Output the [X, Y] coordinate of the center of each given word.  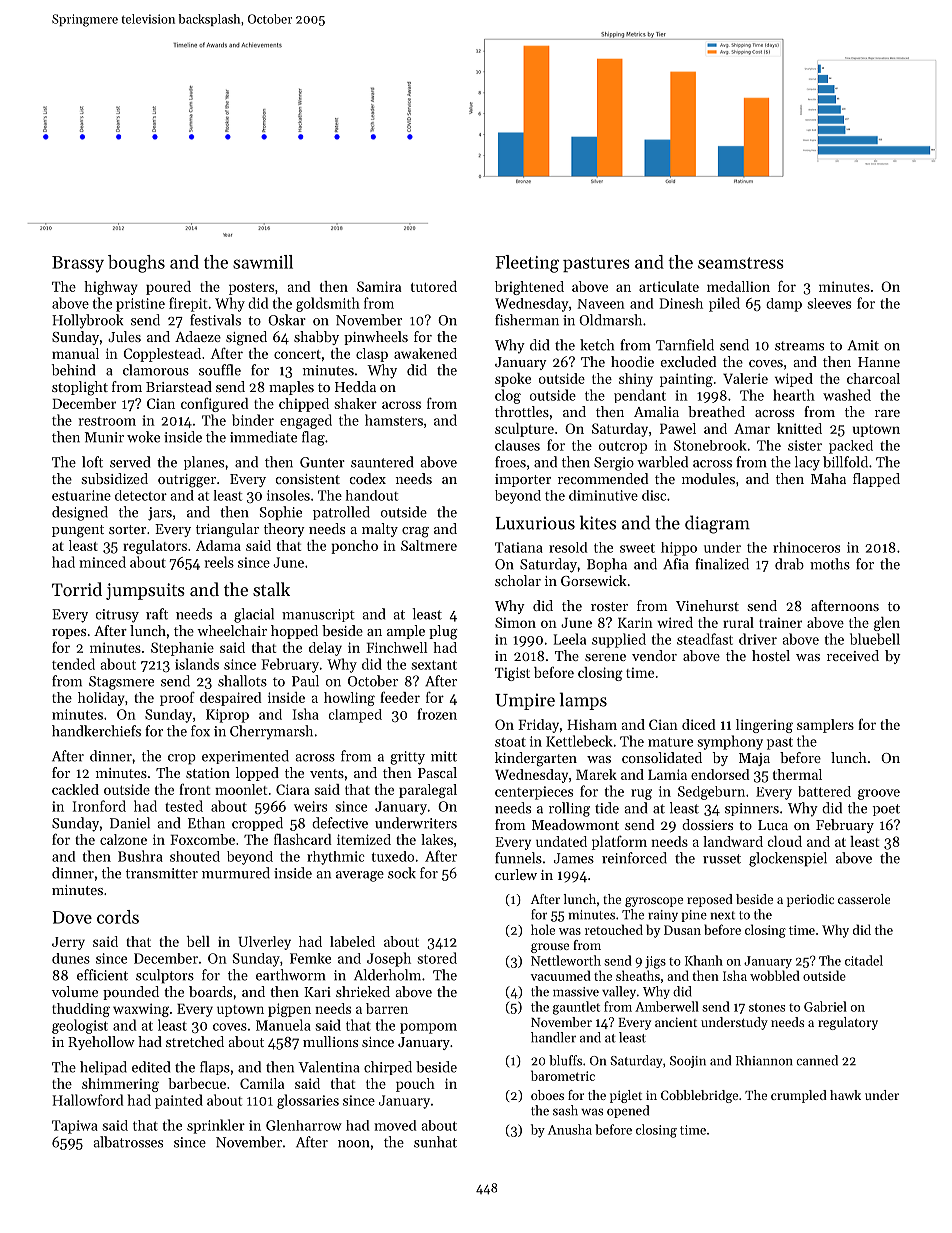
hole [543, 929]
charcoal [873, 378]
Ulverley [264, 943]
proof [177, 698]
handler [553, 1037]
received [853, 655]
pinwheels [376, 338]
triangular [227, 530]
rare [887, 413]
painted [179, 1101]
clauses [517, 445]
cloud [785, 841]
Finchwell [396, 647]
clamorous [156, 370]
